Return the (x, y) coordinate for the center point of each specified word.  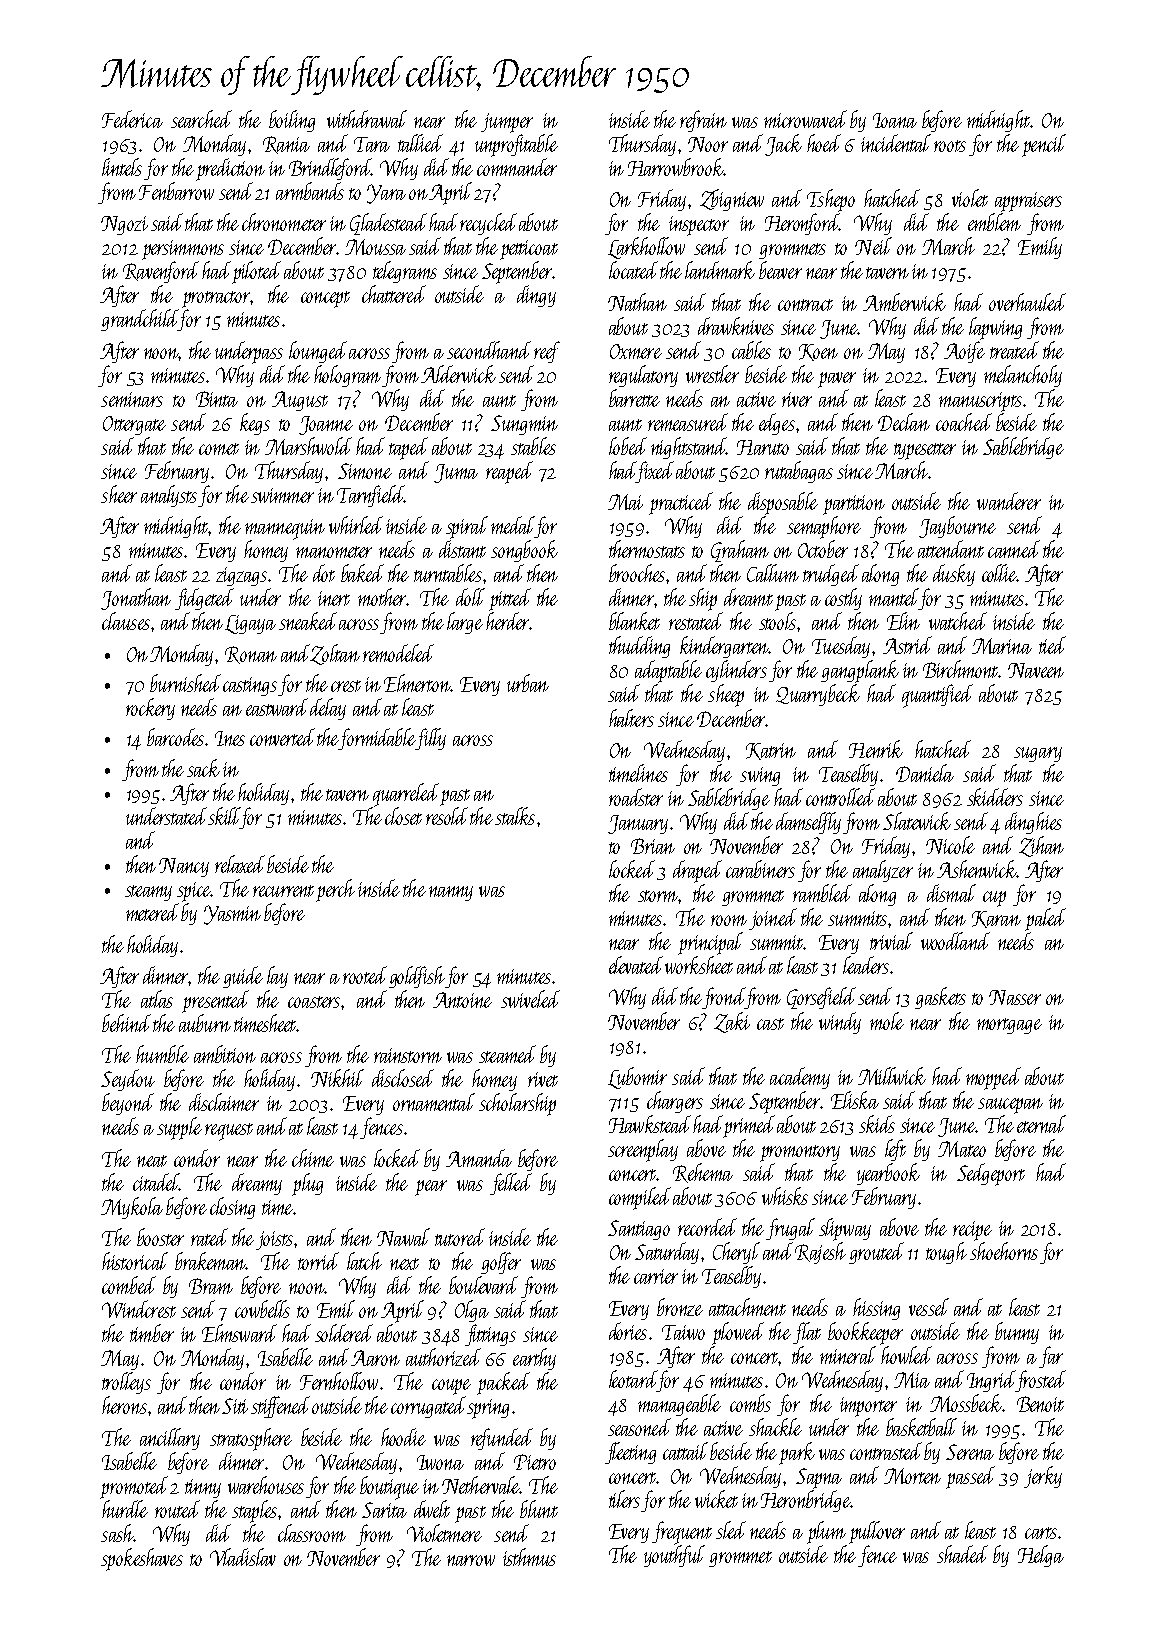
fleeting (630, 1453)
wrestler (712, 374)
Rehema (703, 1173)
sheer (119, 494)
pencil (1044, 145)
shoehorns (1004, 1251)
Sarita (384, 1510)
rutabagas (799, 472)
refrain (703, 121)
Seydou (128, 1080)
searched (201, 119)
